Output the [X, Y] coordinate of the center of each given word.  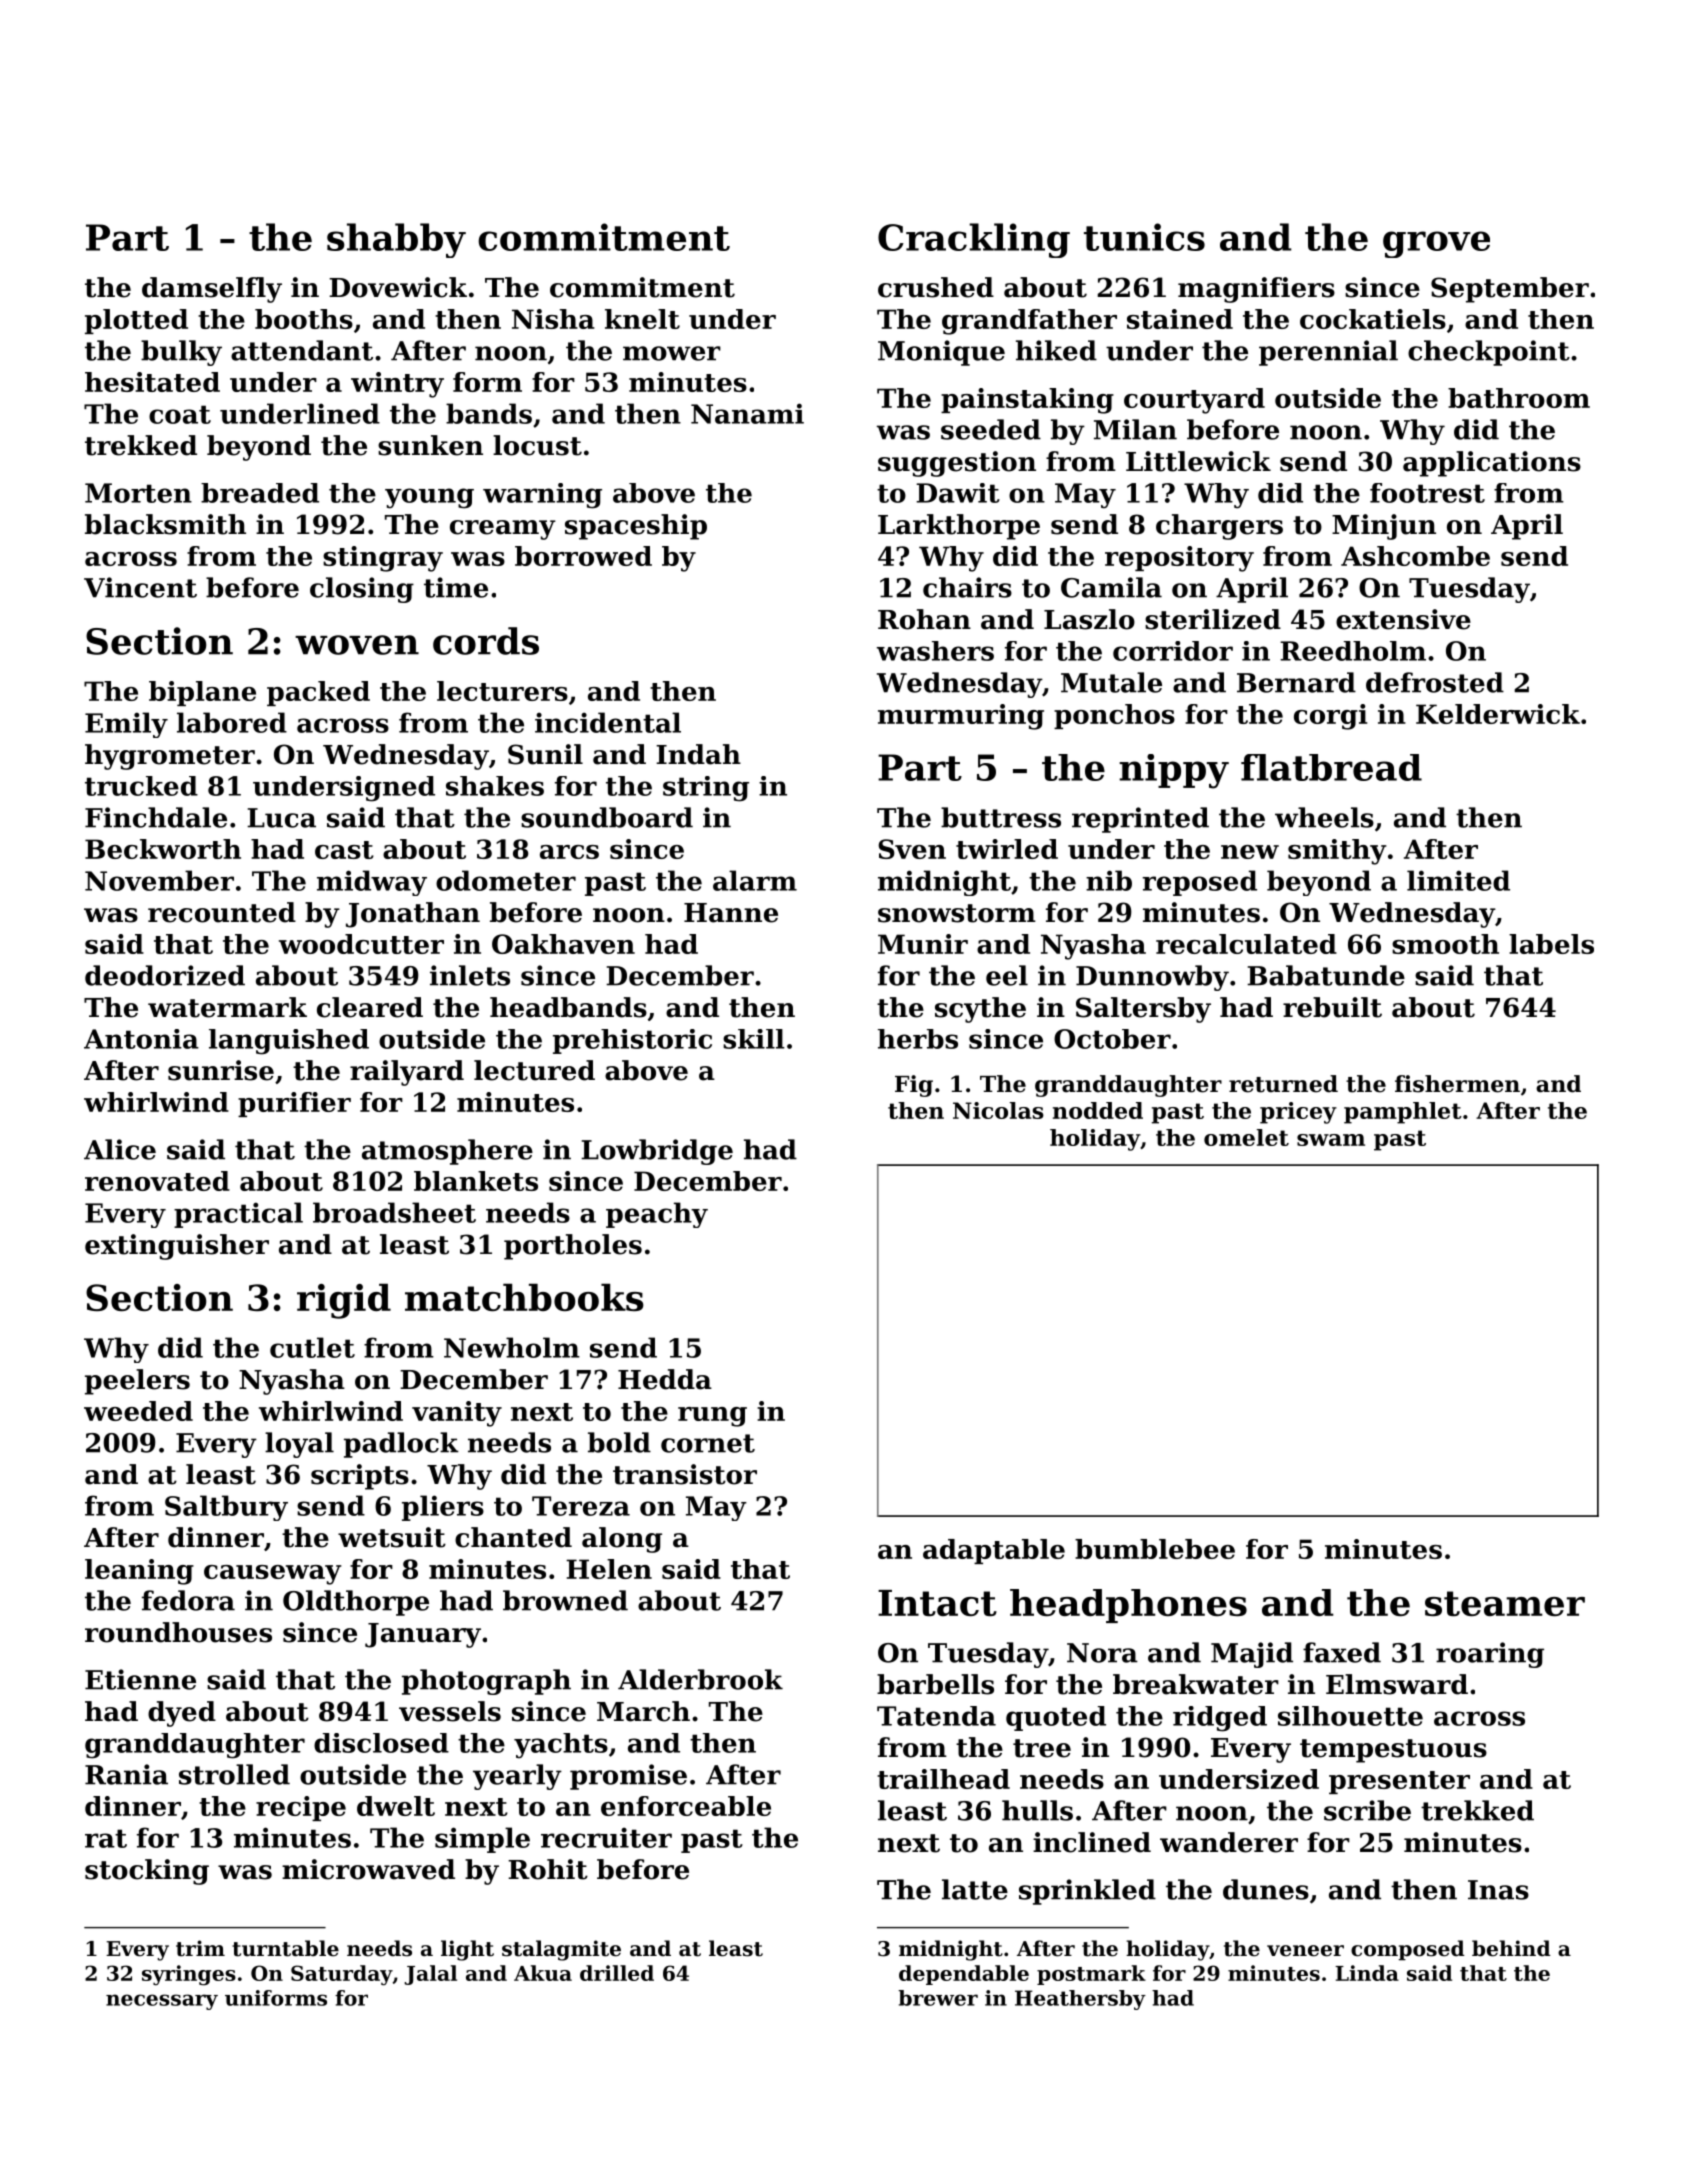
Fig [914, 1086]
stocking [147, 1872]
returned [1283, 1084]
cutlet [312, 1347]
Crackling [974, 240]
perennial [1328, 353]
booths [304, 319]
